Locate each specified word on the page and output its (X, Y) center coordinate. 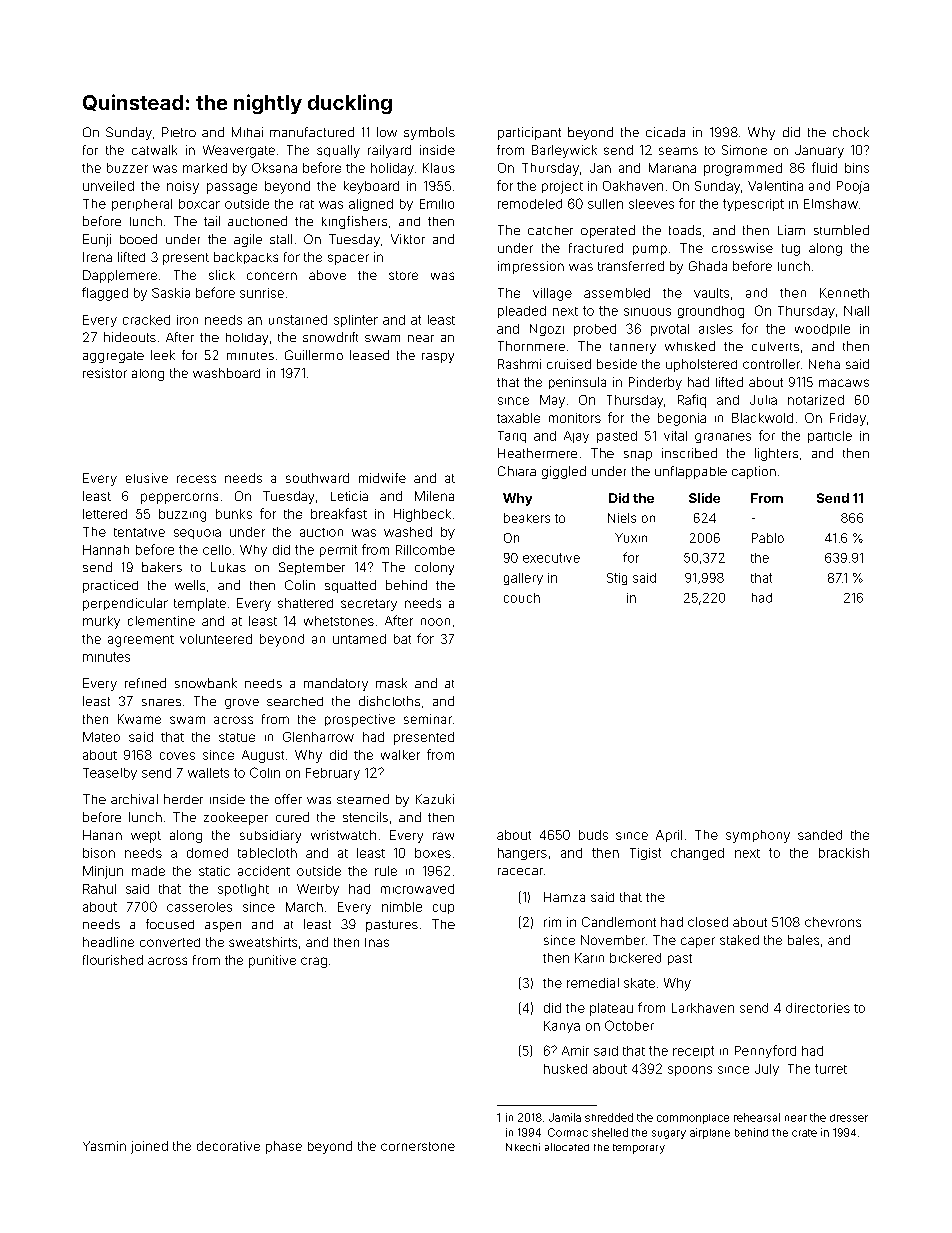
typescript (753, 205)
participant (529, 133)
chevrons (833, 922)
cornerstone (418, 1146)
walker (400, 755)
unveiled (108, 186)
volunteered (216, 639)
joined (149, 1147)
